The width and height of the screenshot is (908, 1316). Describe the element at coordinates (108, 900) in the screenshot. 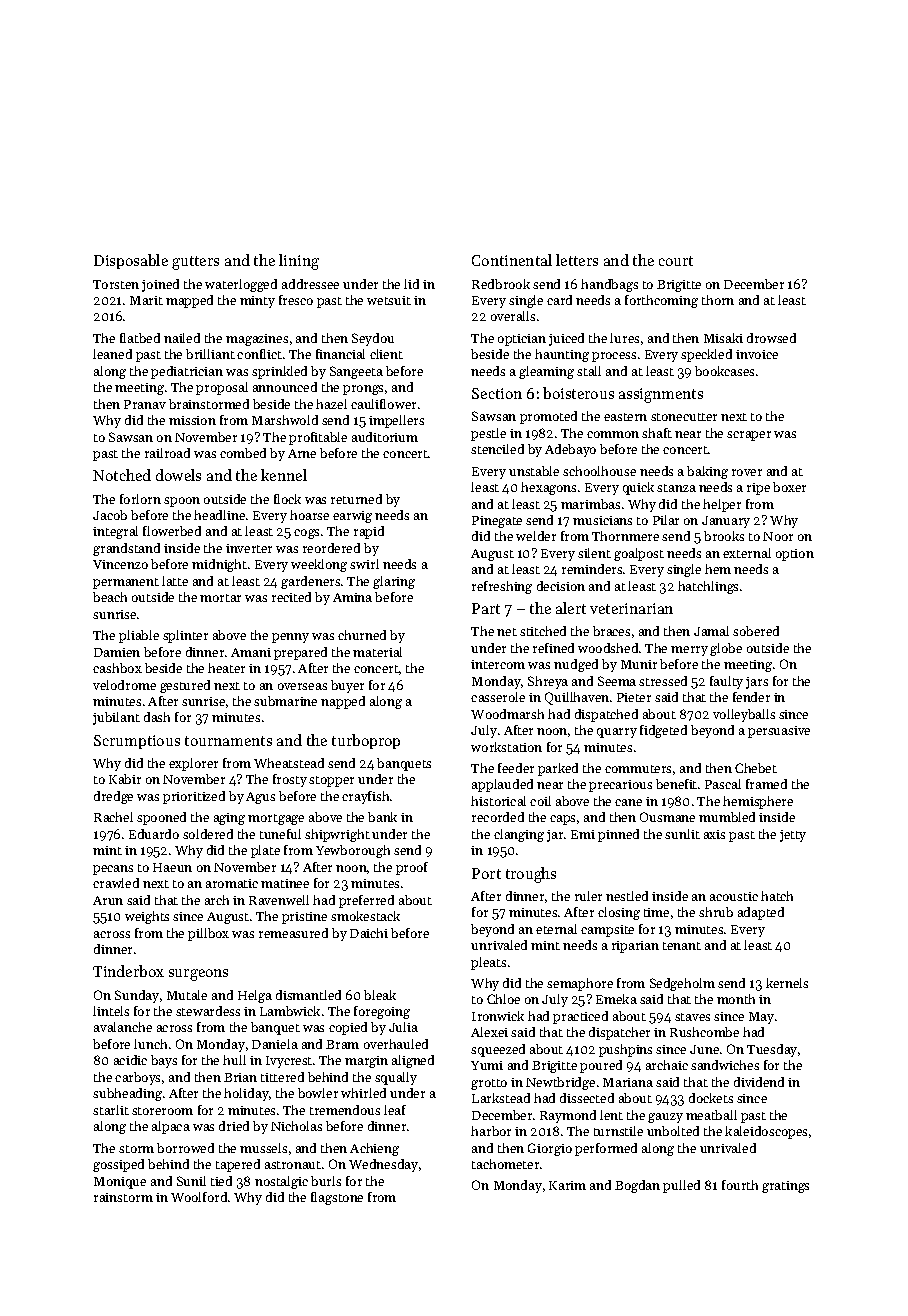

I see `Arun` at that location.
